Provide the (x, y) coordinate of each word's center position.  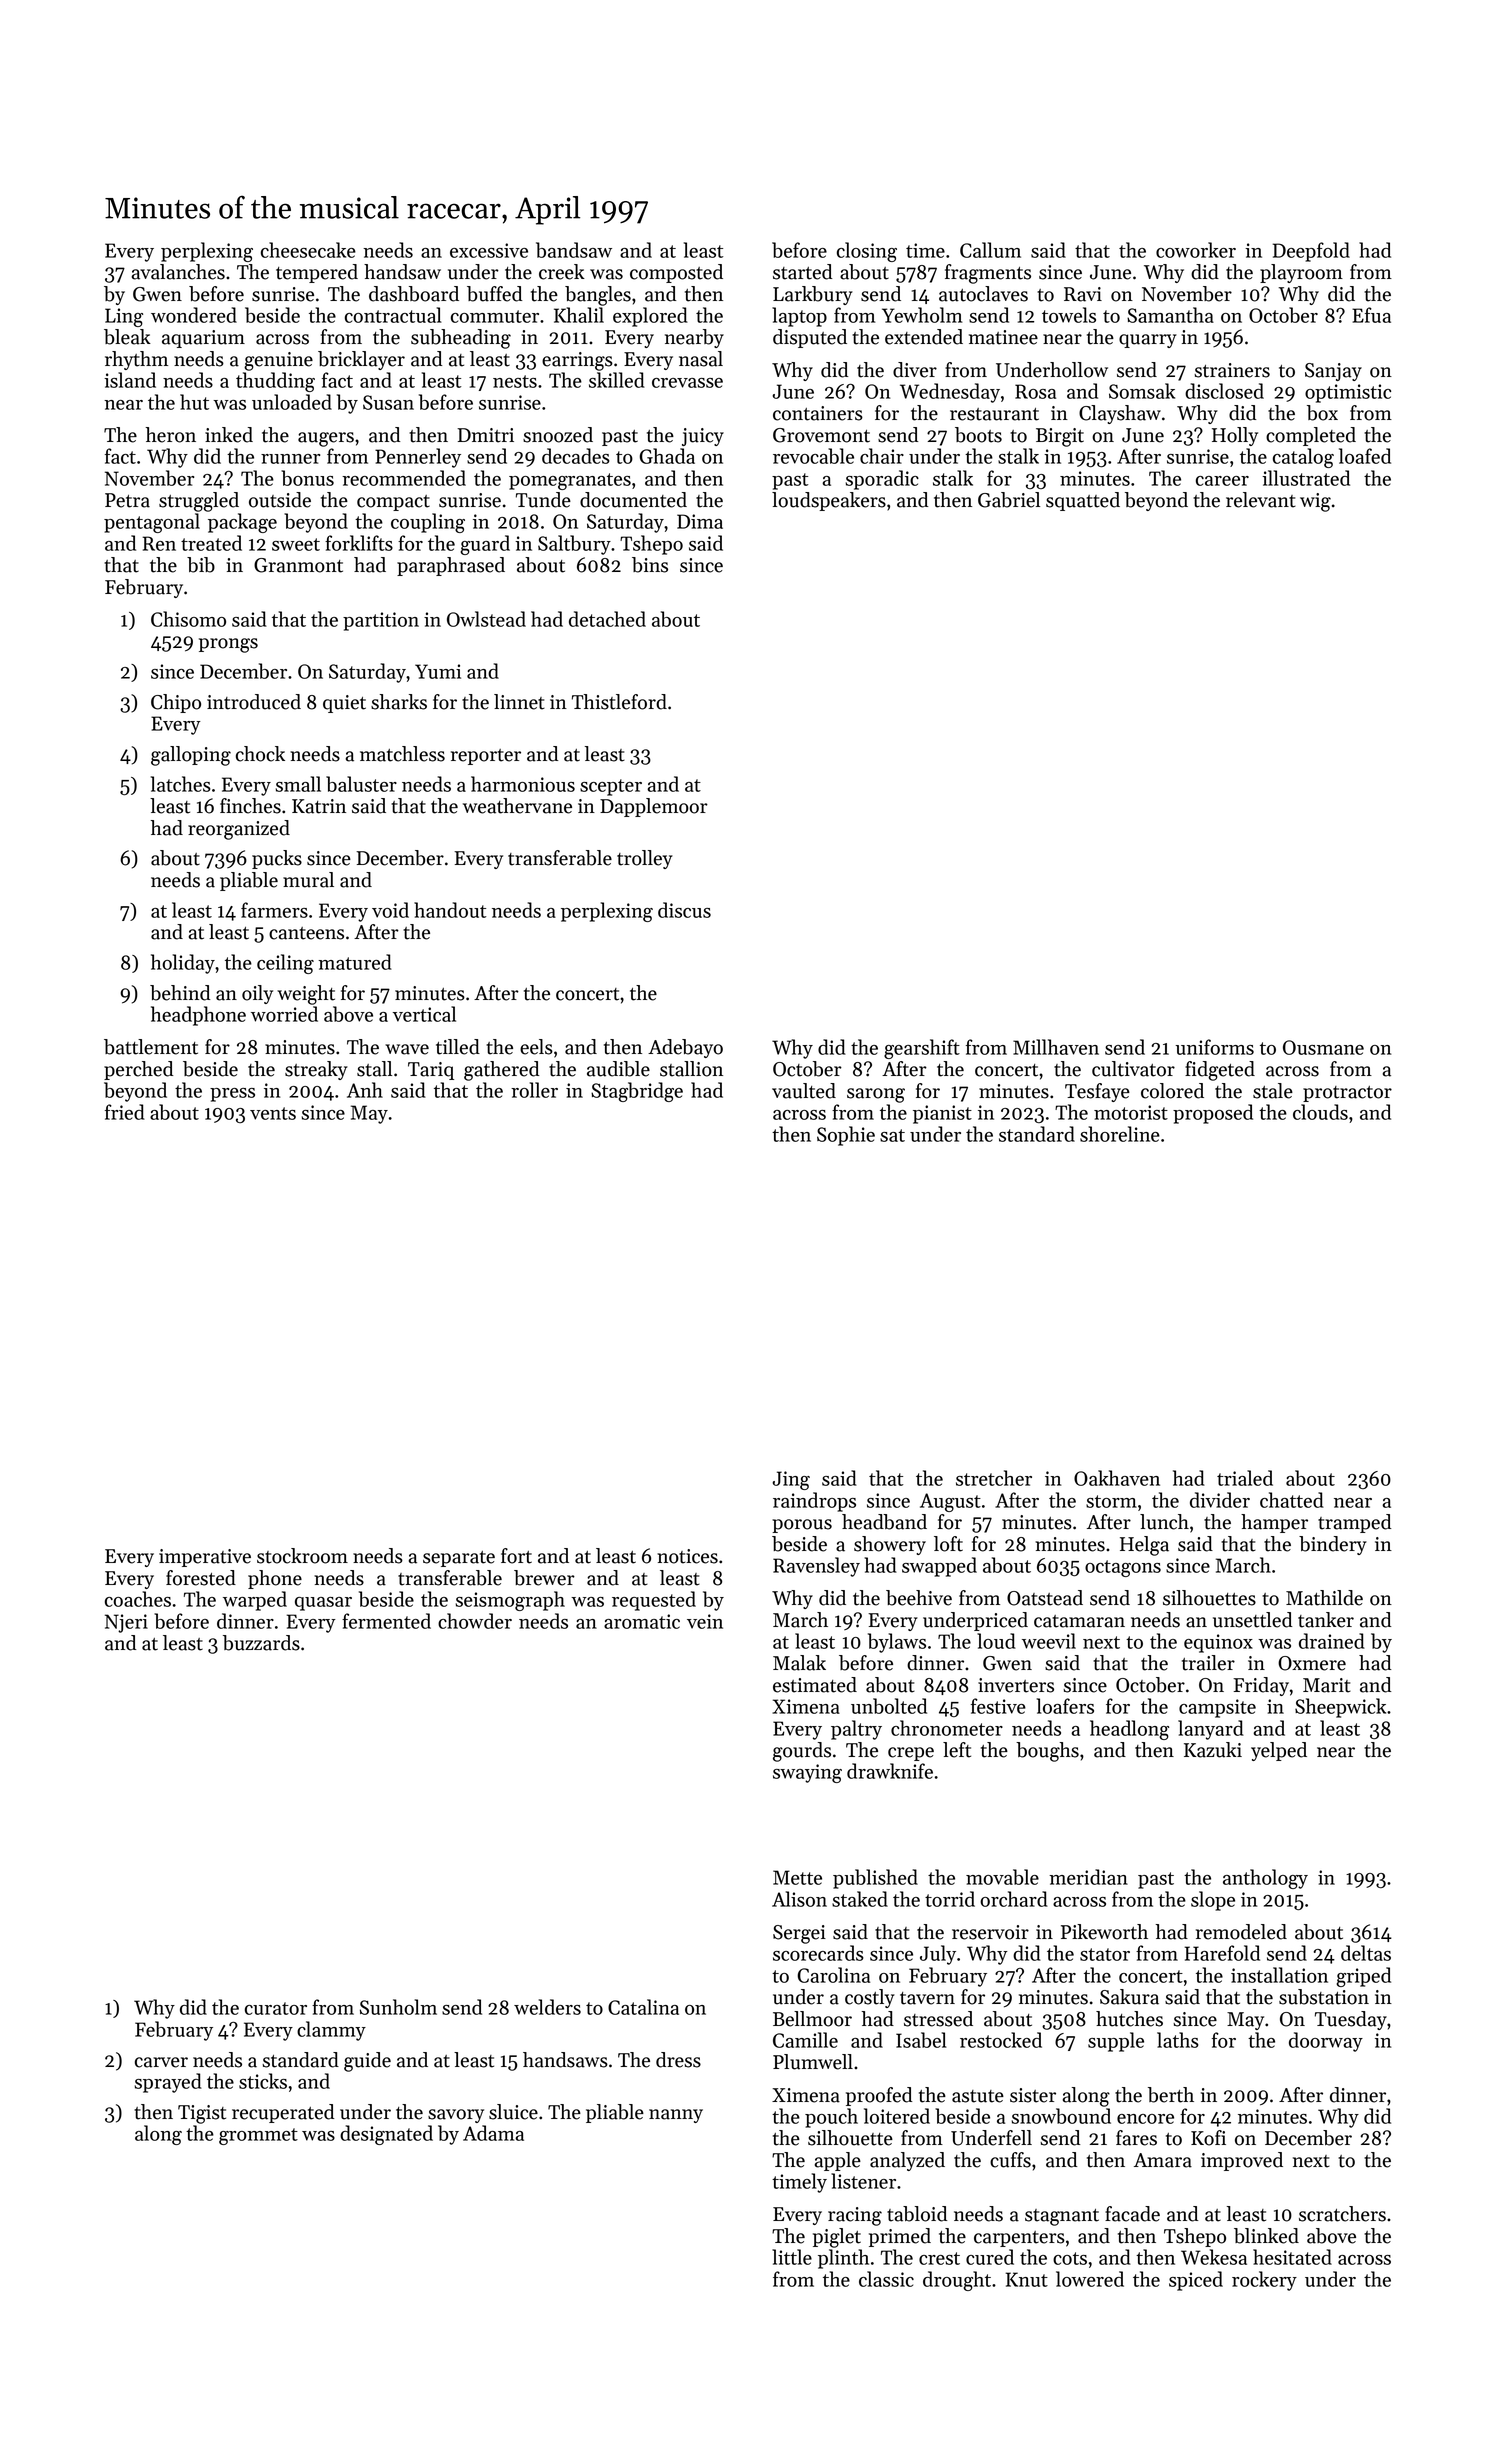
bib (201, 565)
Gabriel (1009, 500)
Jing (791, 1480)
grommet (258, 2136)
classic (886, 2279)
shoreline (1120, 1134)
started (802, 272)
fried (125, 1112)
